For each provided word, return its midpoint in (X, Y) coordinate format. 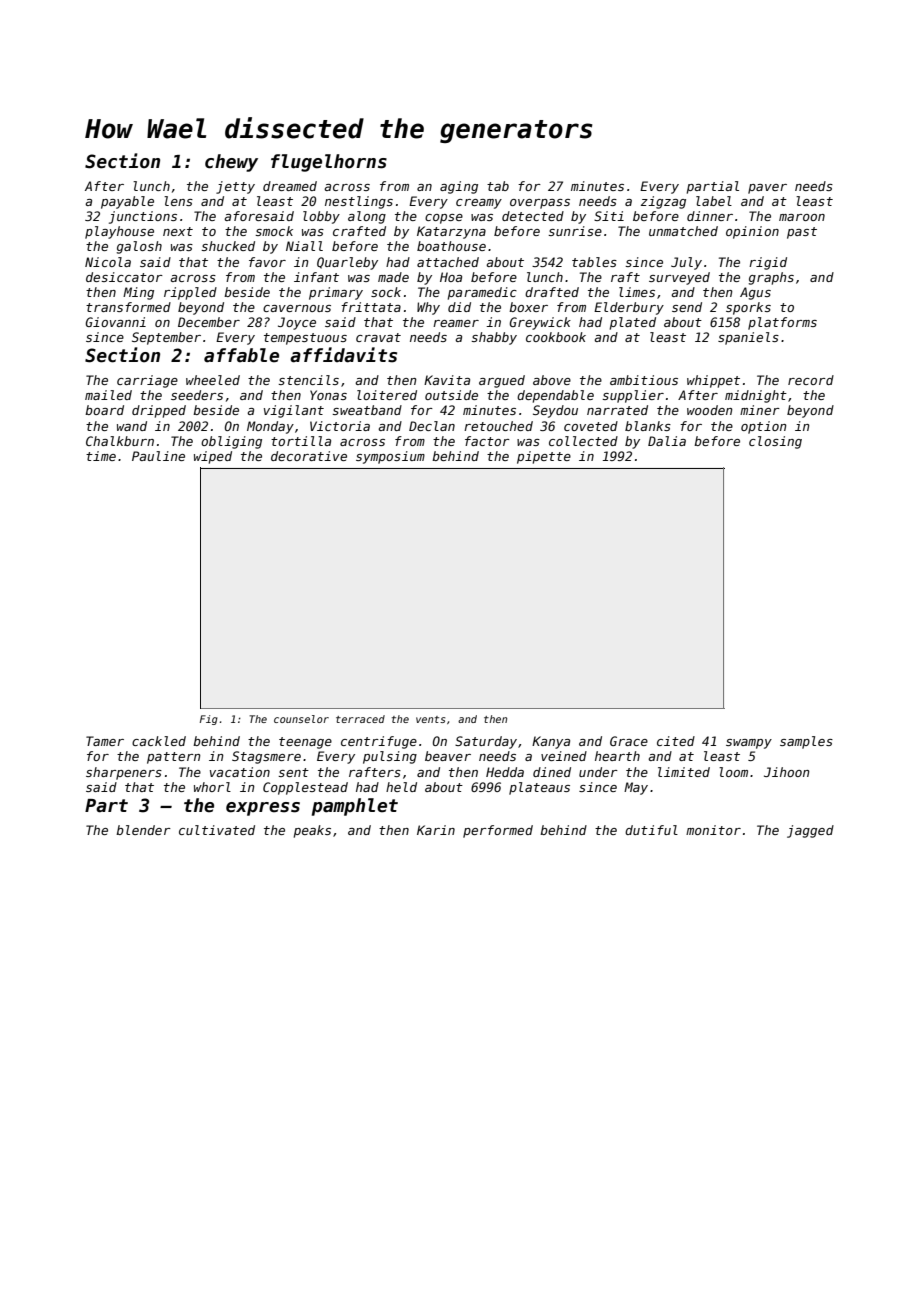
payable (127, 202)
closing (775, 442)
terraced (360, 719)
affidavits (343, 355)
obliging (231, 442)
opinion (752, 232)
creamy (479, 204)
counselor (301, 719)
